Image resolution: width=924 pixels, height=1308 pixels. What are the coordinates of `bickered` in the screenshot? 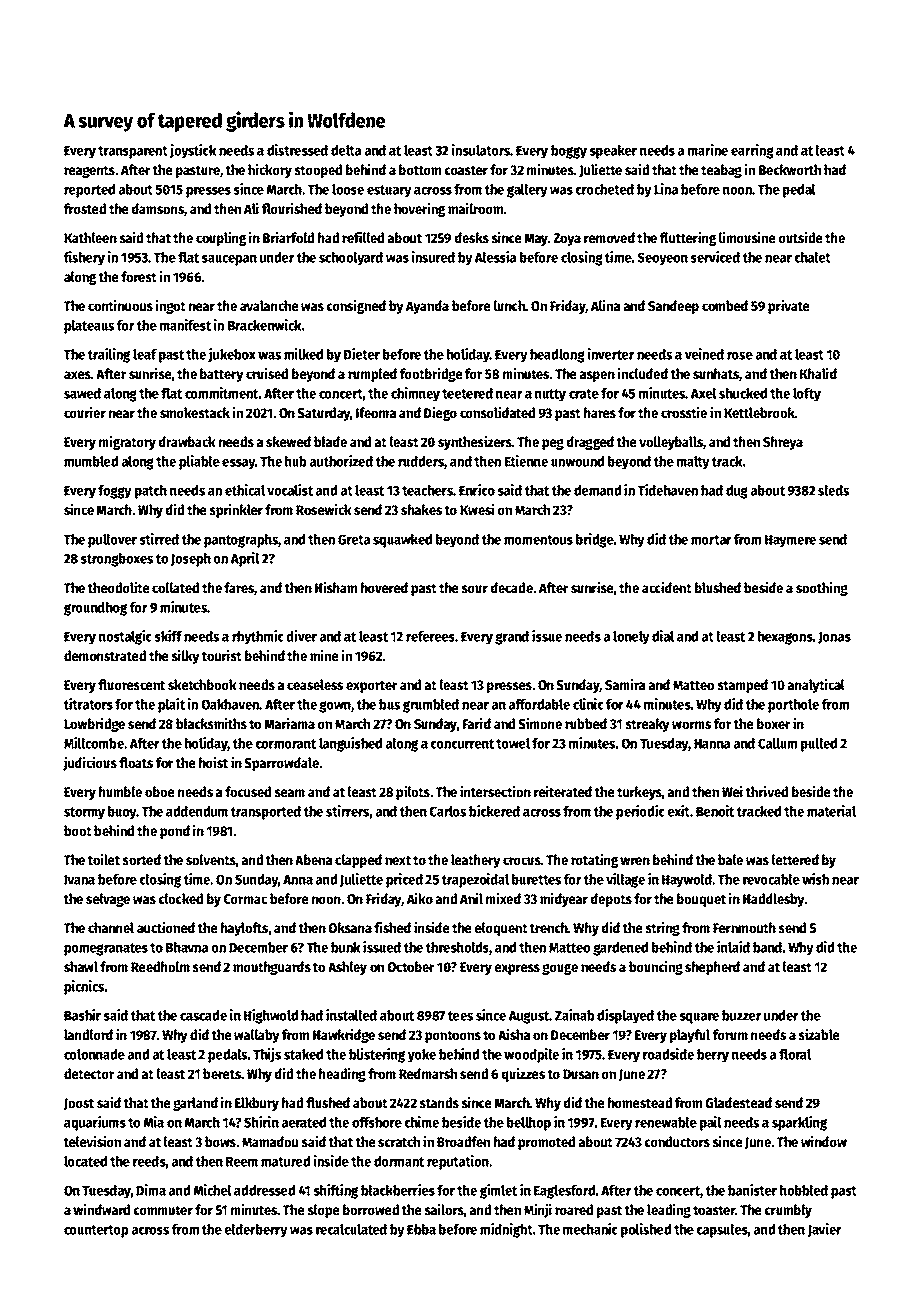 It's located at (494, 811).
